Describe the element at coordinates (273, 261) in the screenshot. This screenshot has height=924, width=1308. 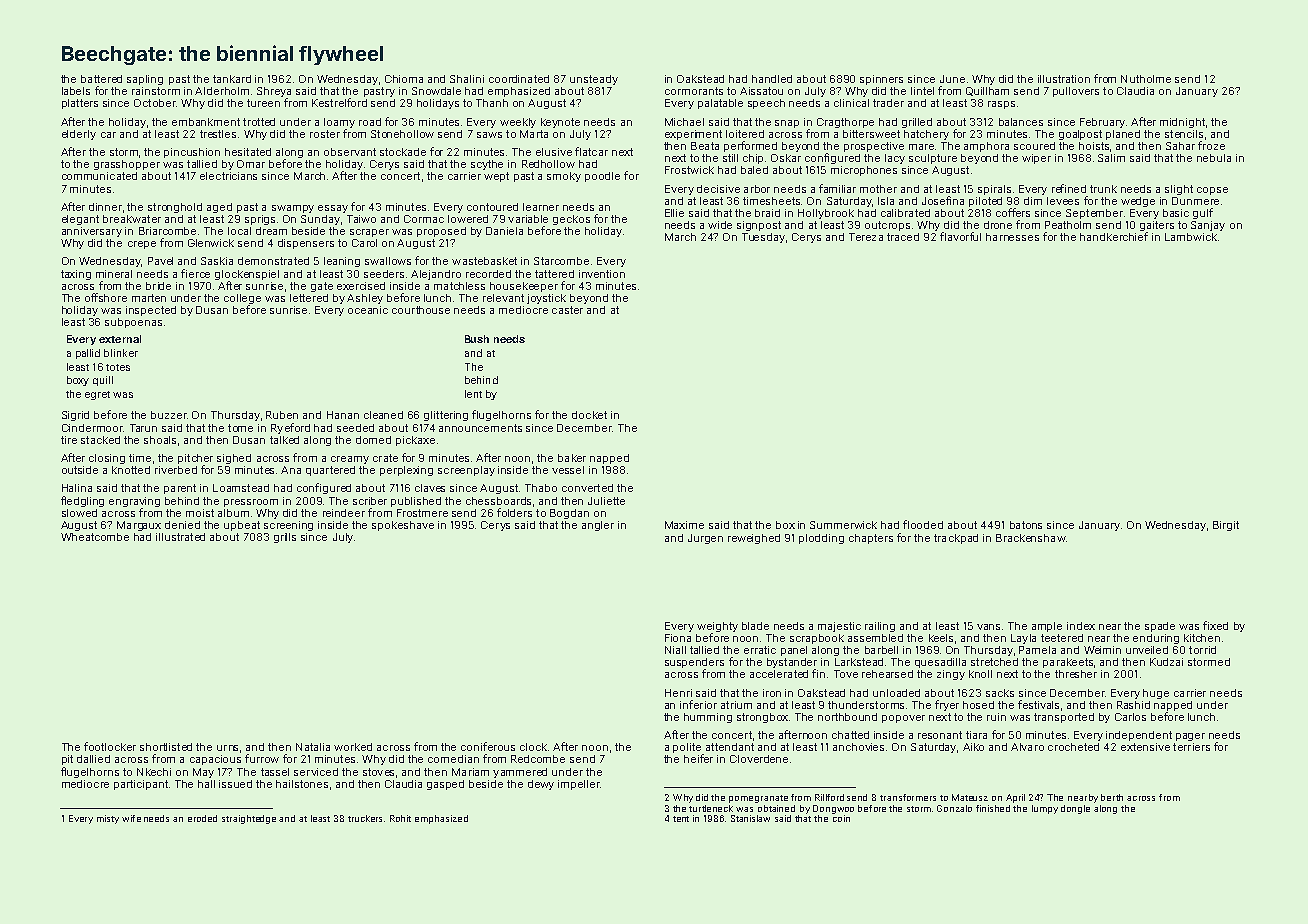
I see `demonstrated` at that location.
